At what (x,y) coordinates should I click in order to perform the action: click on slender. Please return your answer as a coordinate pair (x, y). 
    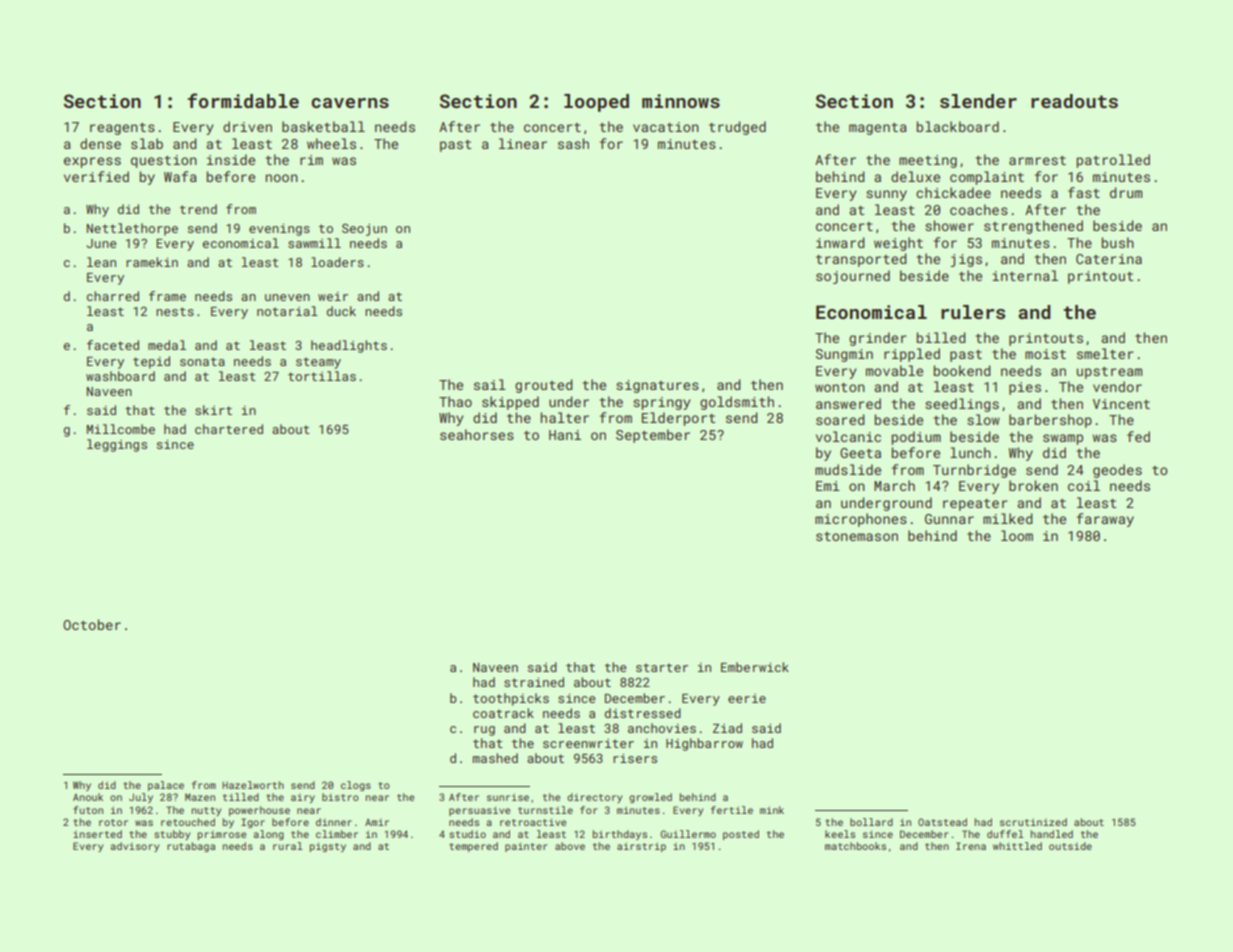
    Looking at the image, I should click on (978, 101).
